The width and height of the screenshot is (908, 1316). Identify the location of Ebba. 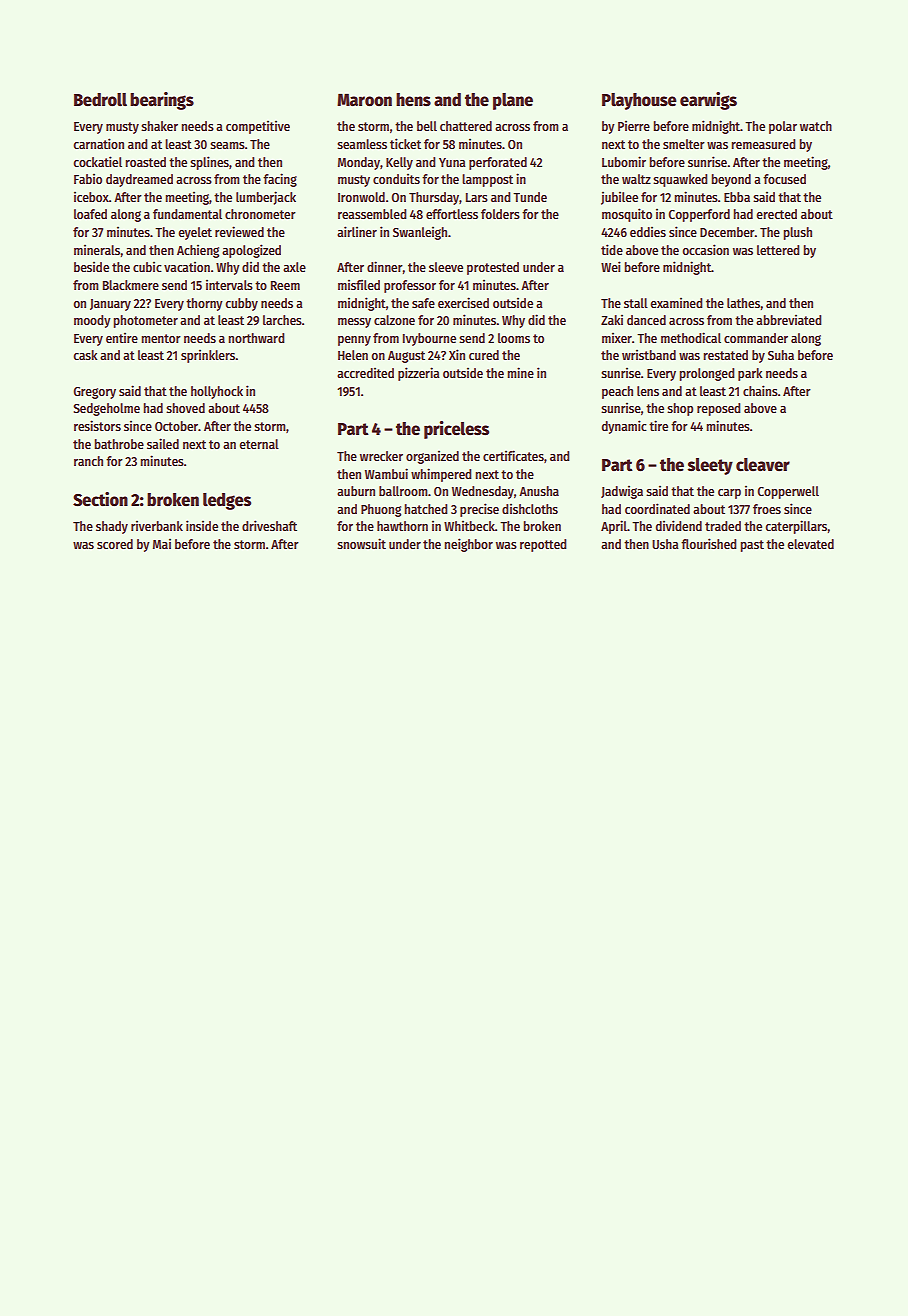
(737, 197).
